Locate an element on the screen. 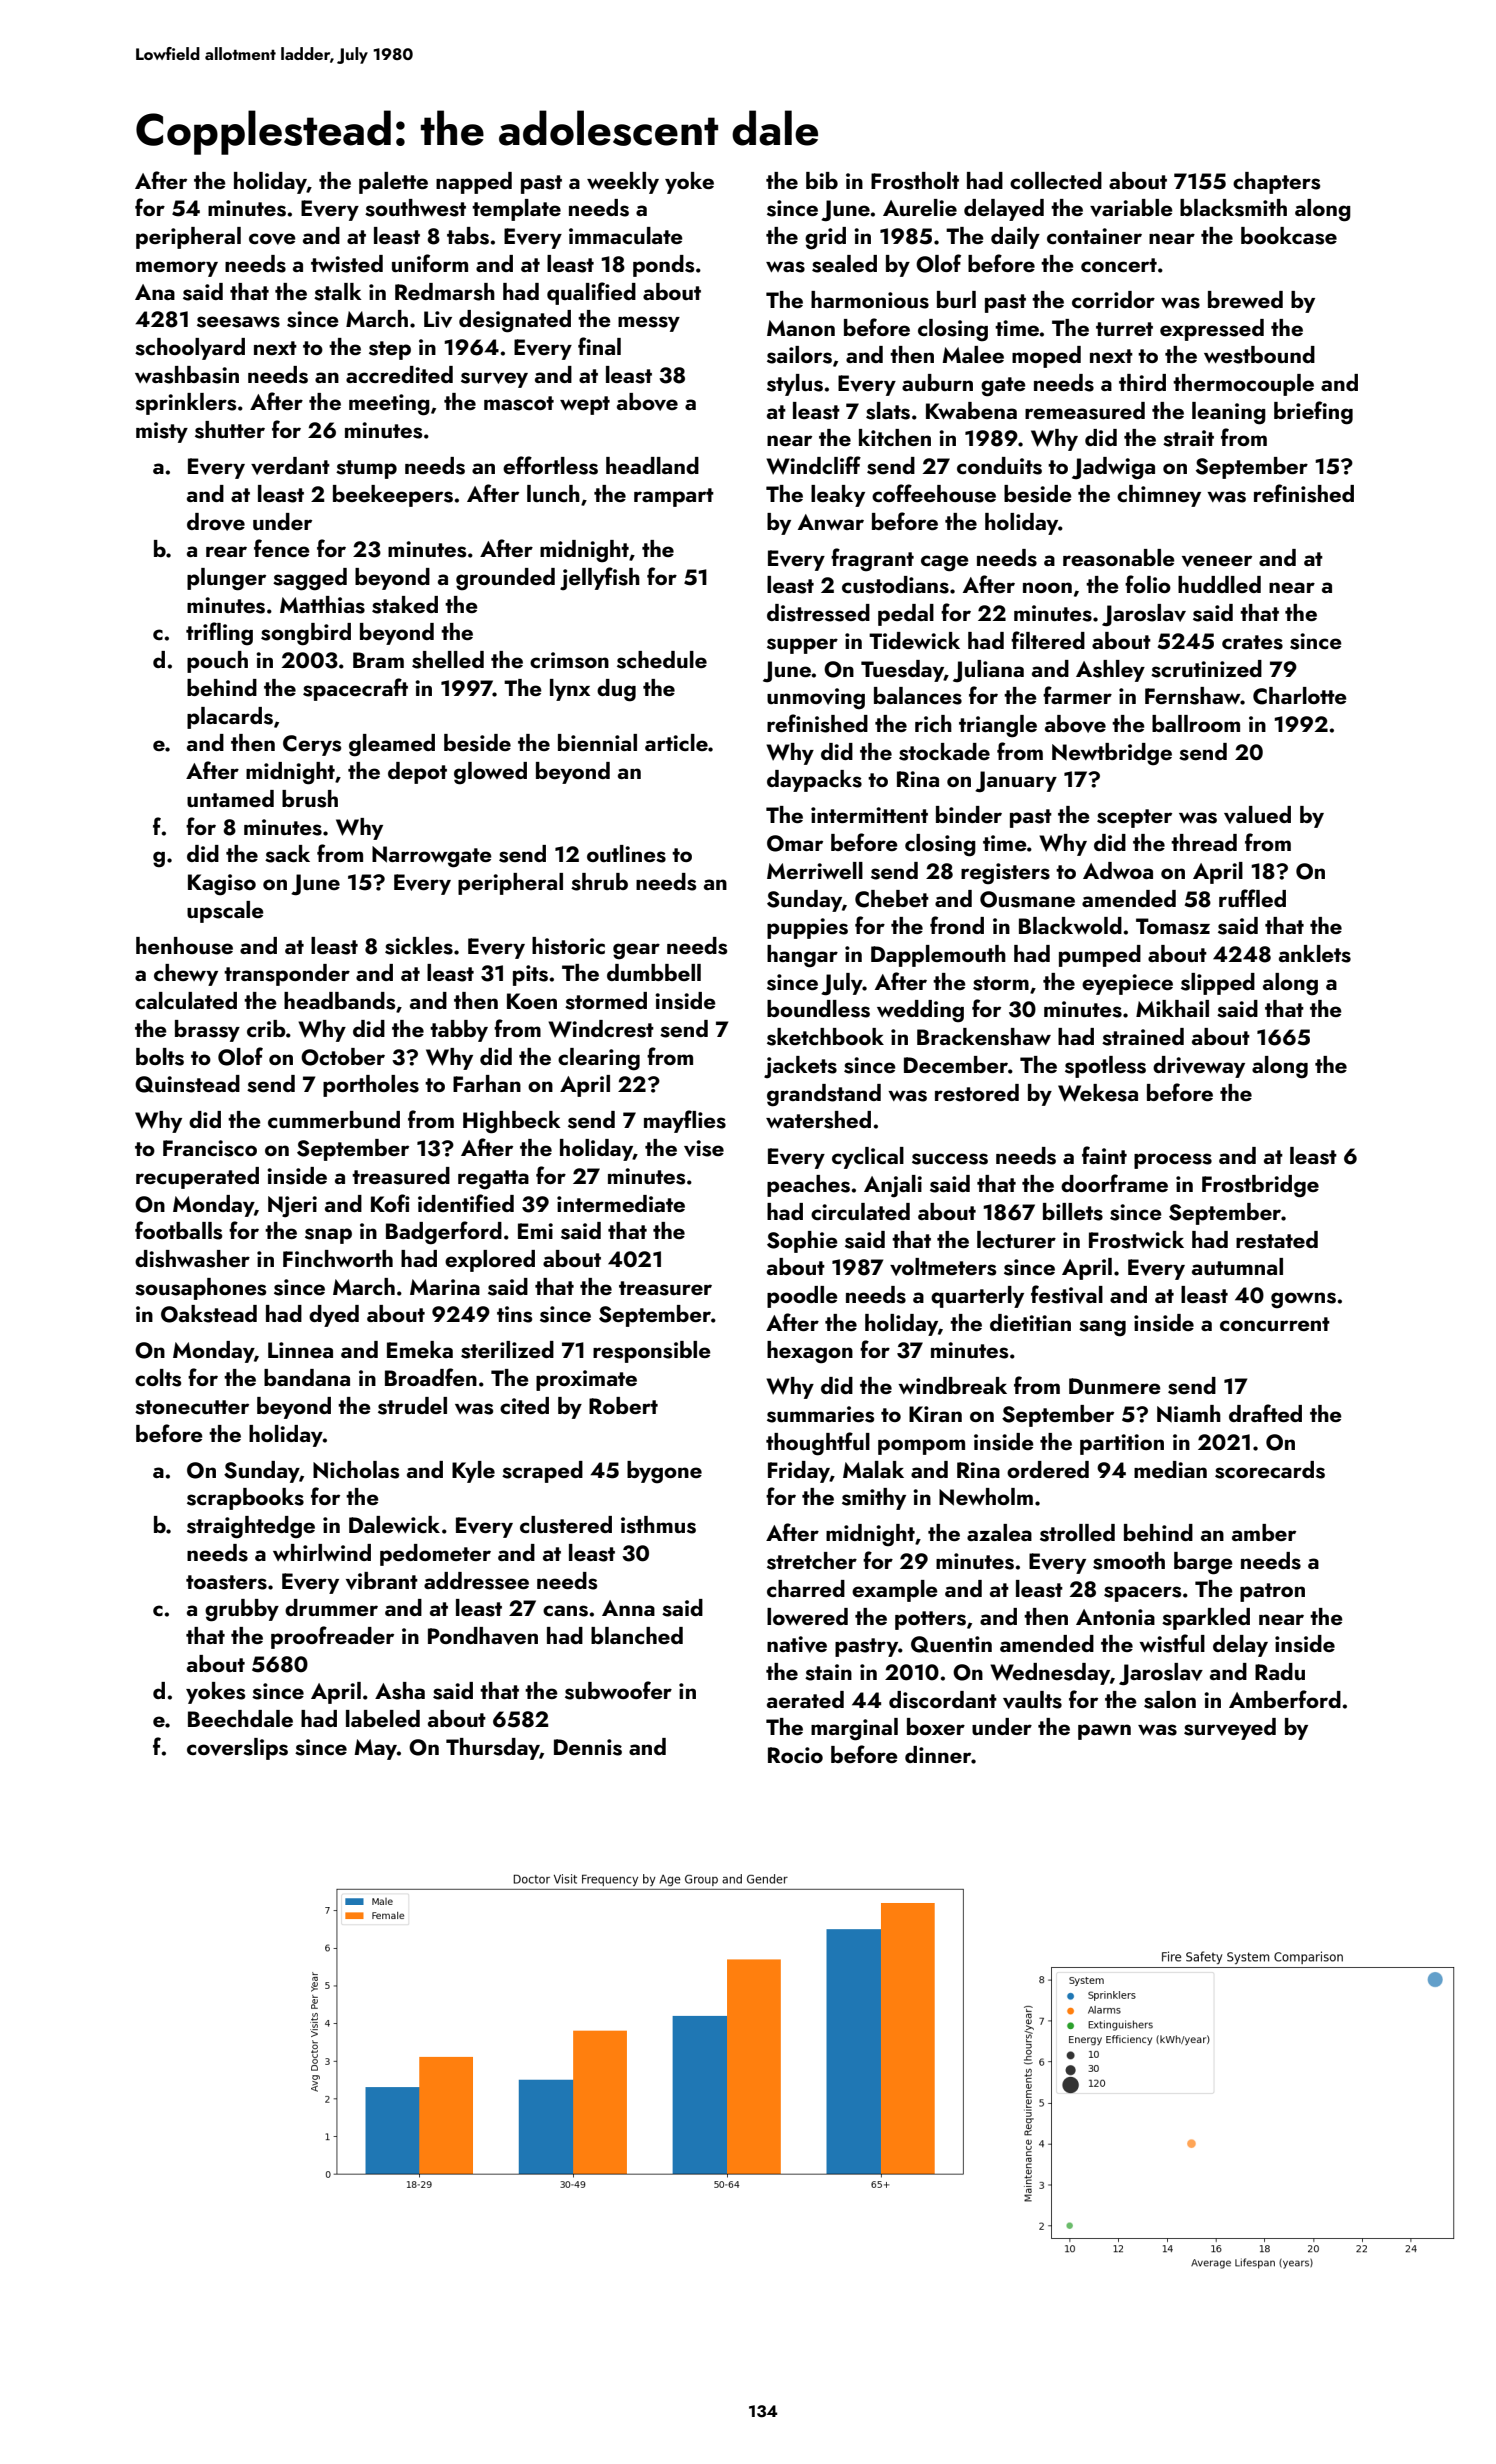 The image size is (1496, 2464). pumped is located at coordinates (1100, 956).
